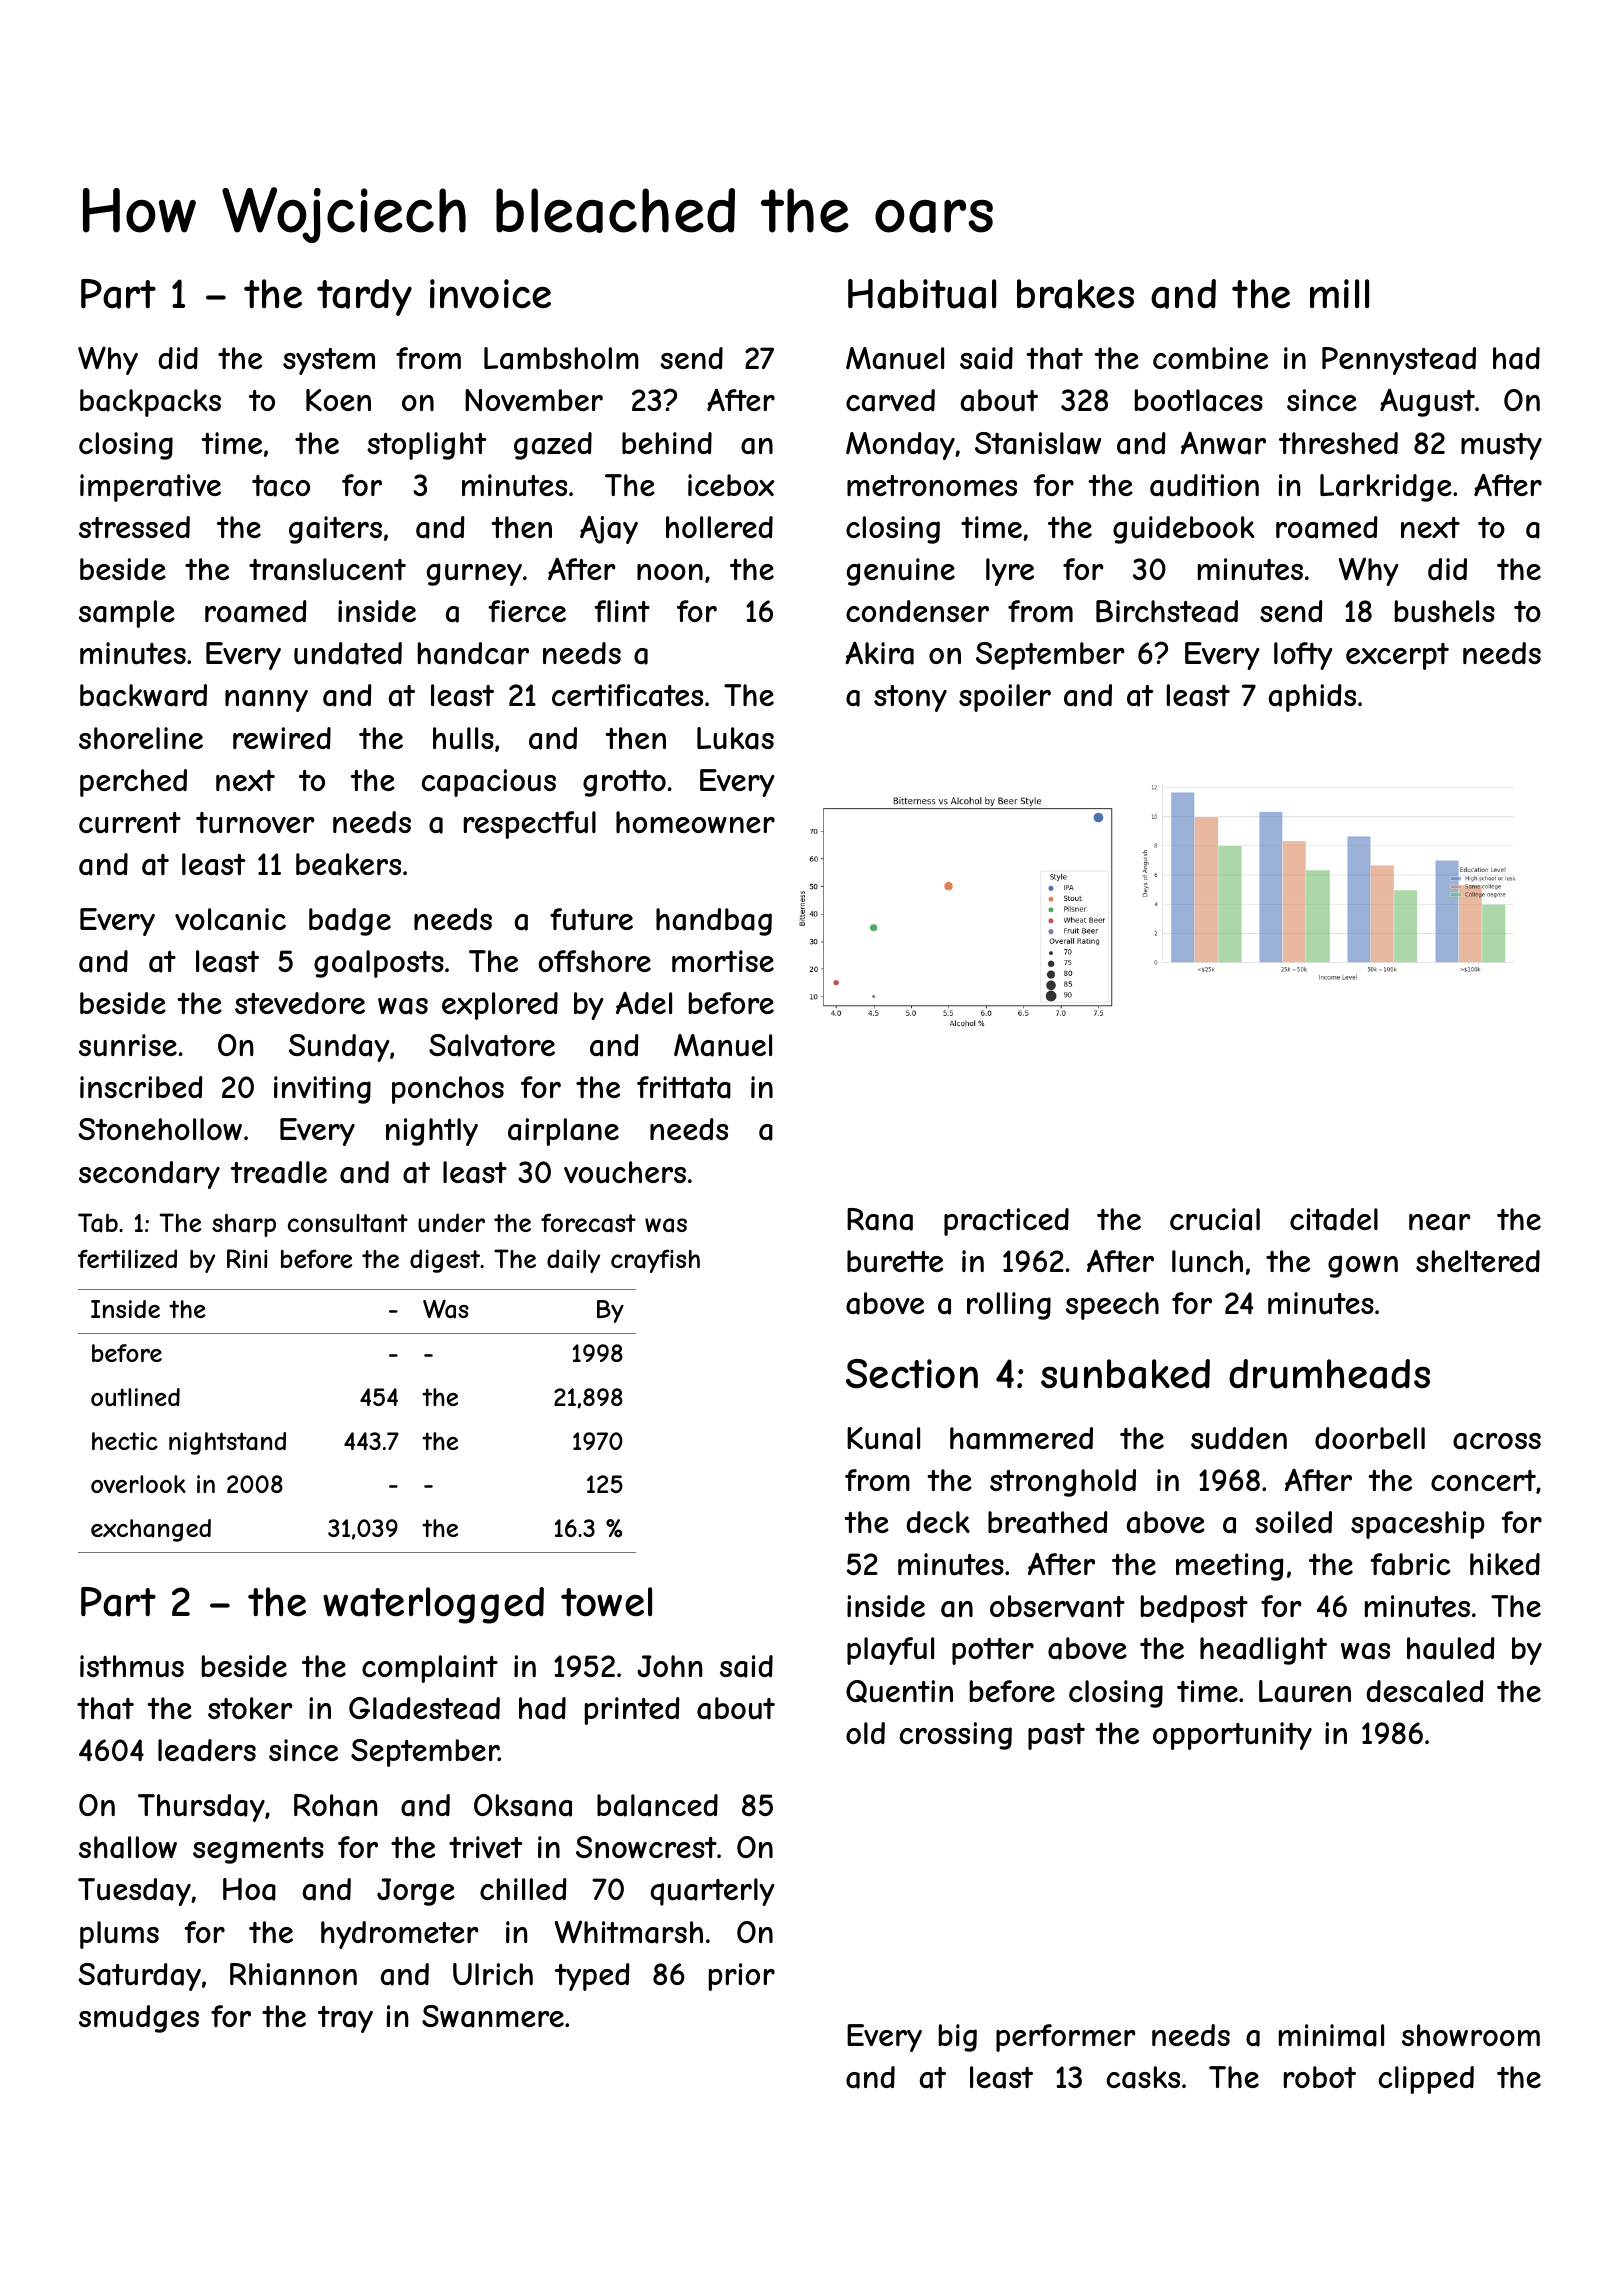 The height and width of the page is (2292, 1620). Describe the element at coordinates (895, 1261) in the page. I see `burette` at that location.
